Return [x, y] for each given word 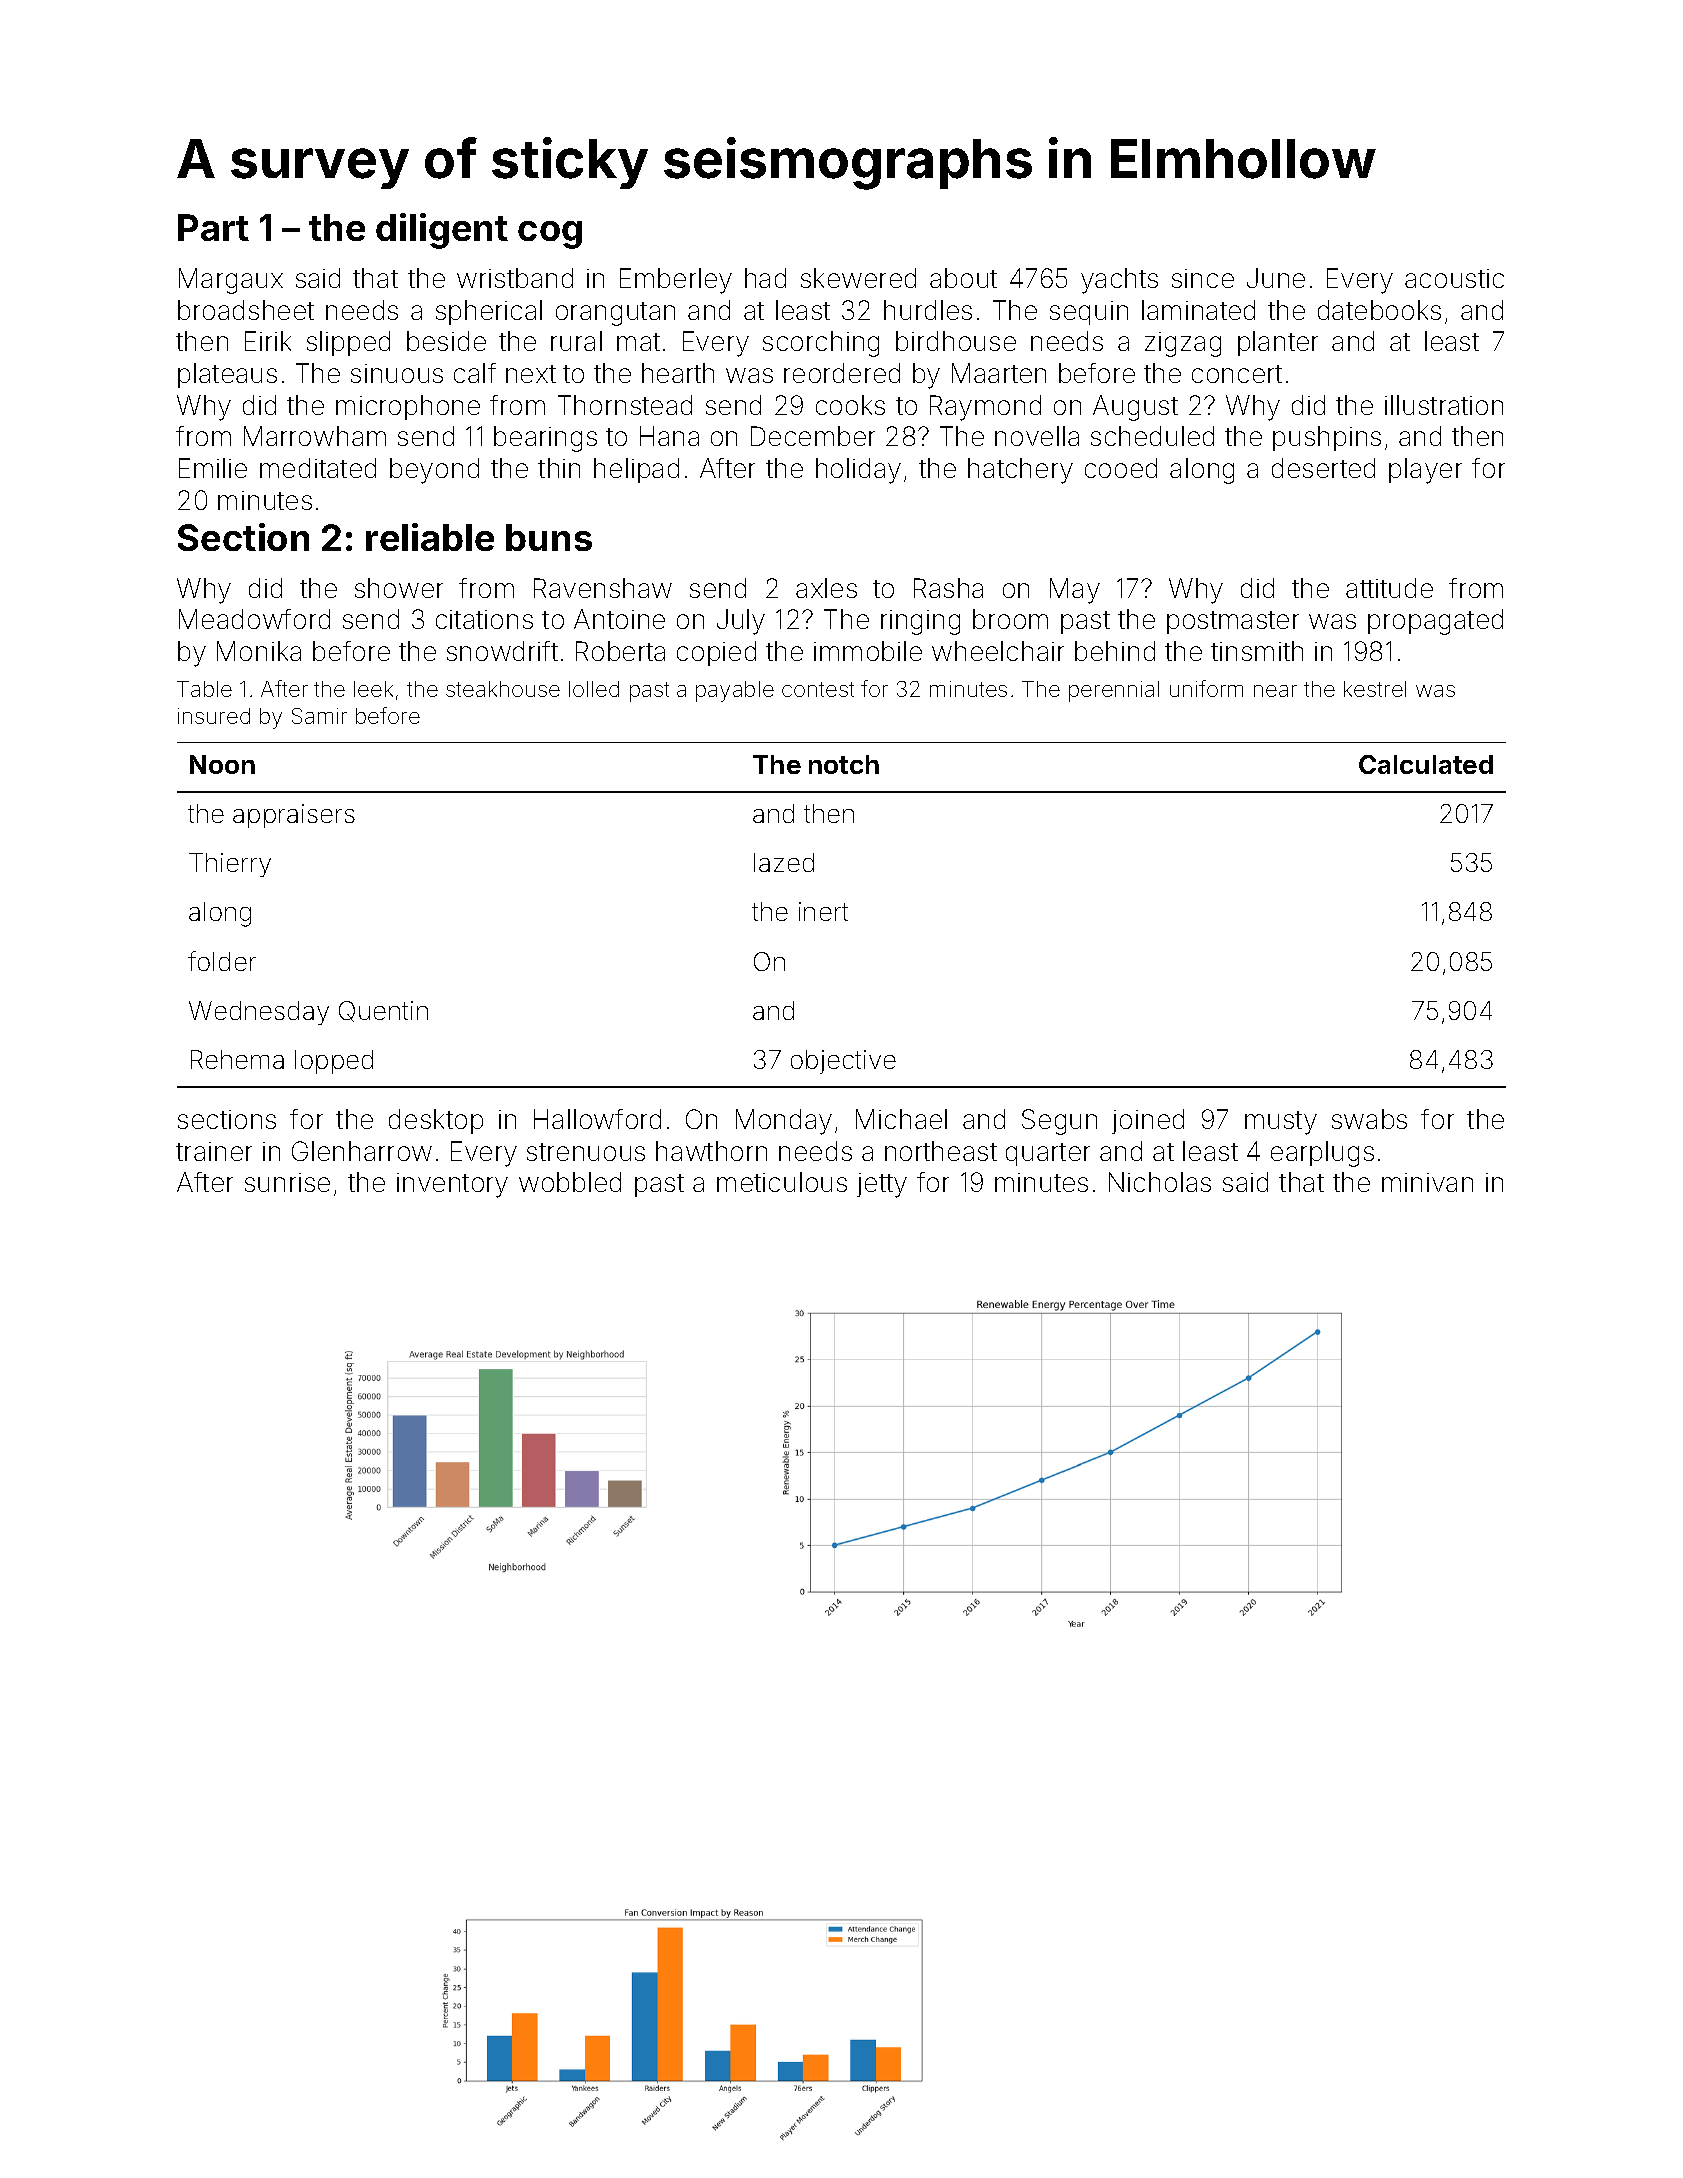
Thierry [230, 865]
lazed [784, 862]
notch [844, 764]
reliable [430, 537]
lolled [594, 689]
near [1275, 691]
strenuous [586, 1152]
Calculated [1426, 764]
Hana [669, 436]
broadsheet [246, 310]
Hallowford [597, 1119]
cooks [850, 405]
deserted [1323, 468]
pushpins [1327, 438]
